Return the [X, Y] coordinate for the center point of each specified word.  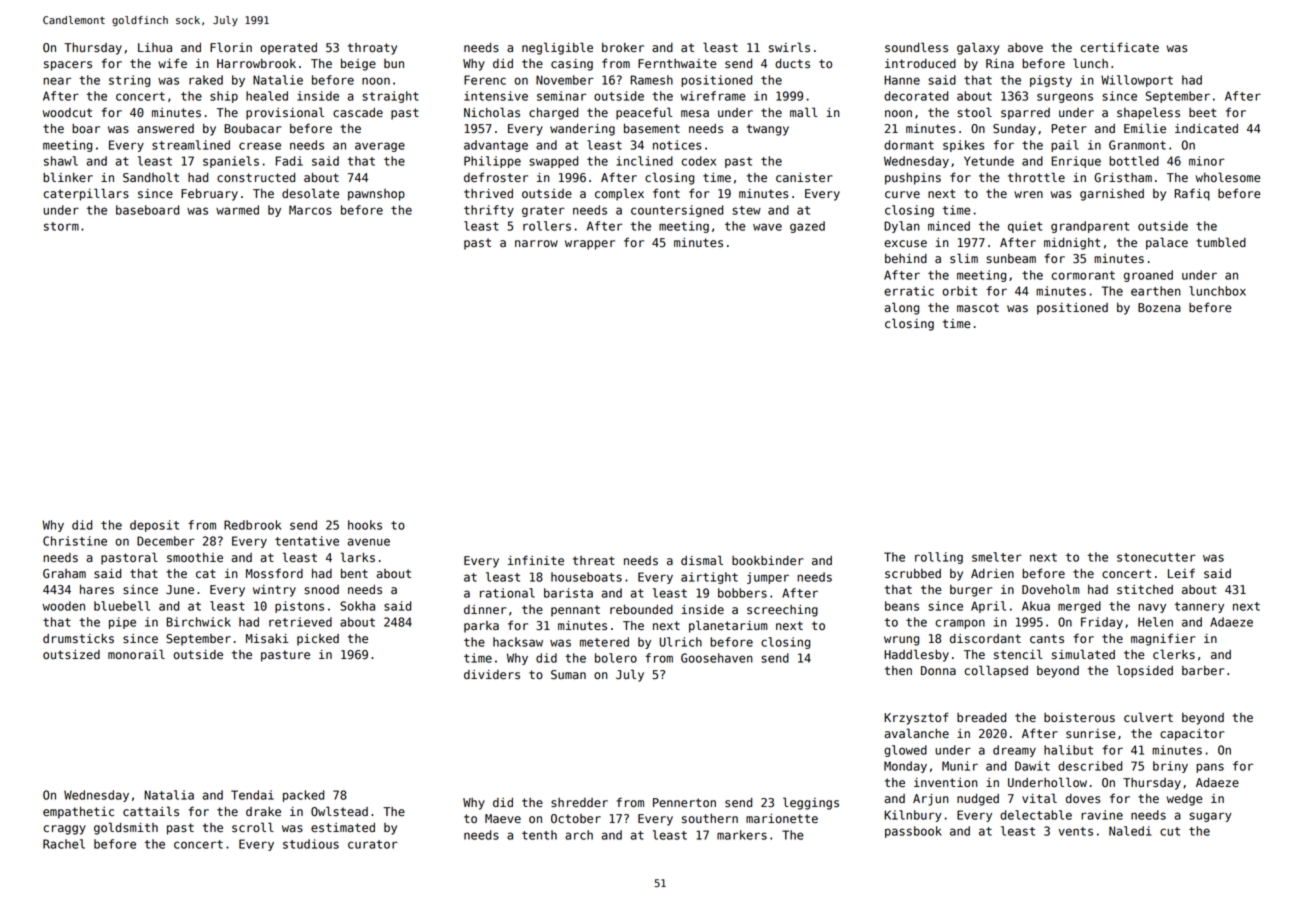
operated [288, 49]
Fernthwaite [677, 64]
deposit [154, 526]
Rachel [64, 844]
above [1025, 48]
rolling [939, 558]
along [902, 308]
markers [742, 835]
